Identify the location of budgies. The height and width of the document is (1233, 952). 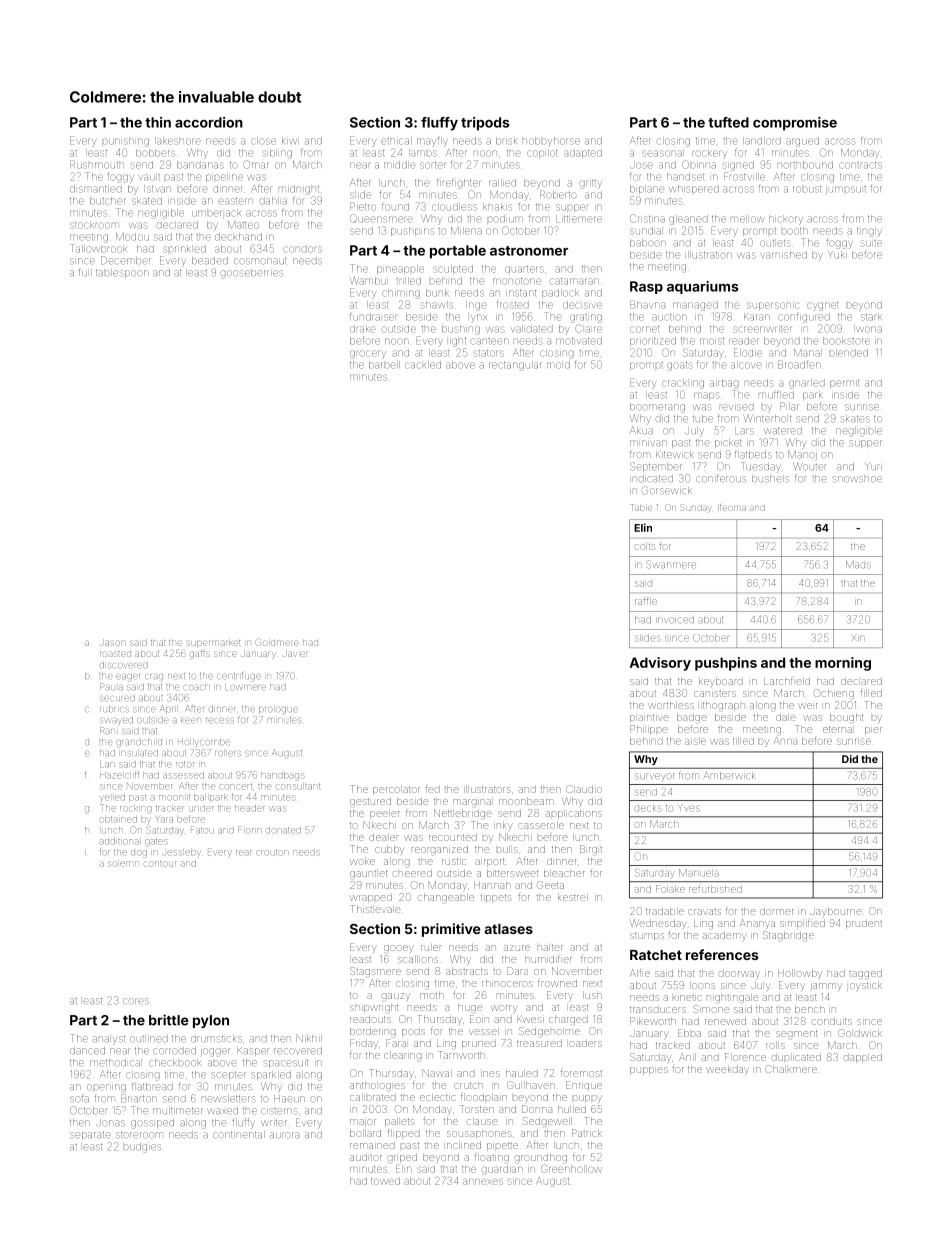
(142, 1147).
